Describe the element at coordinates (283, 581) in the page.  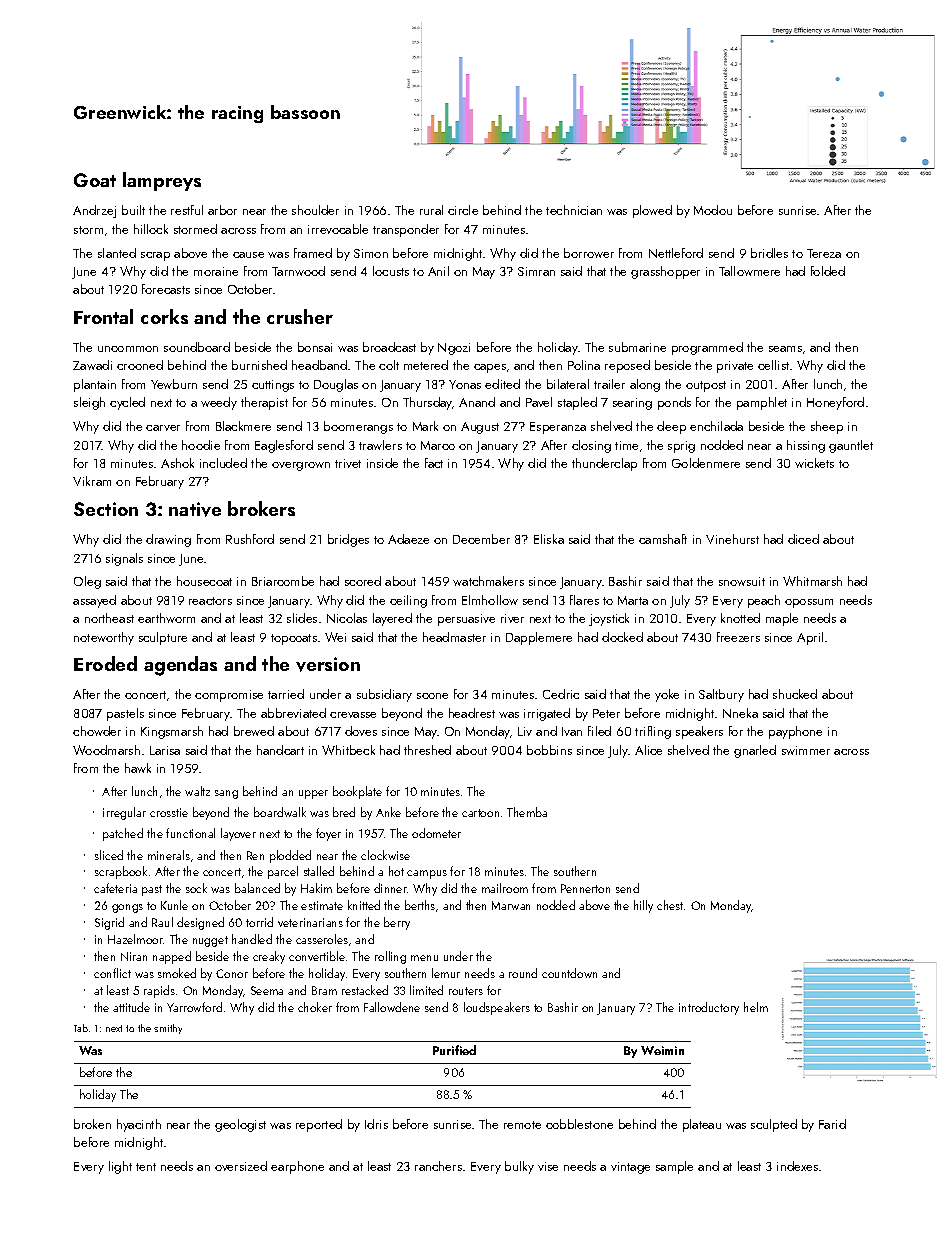
I see `Briarcombe` at that location.
